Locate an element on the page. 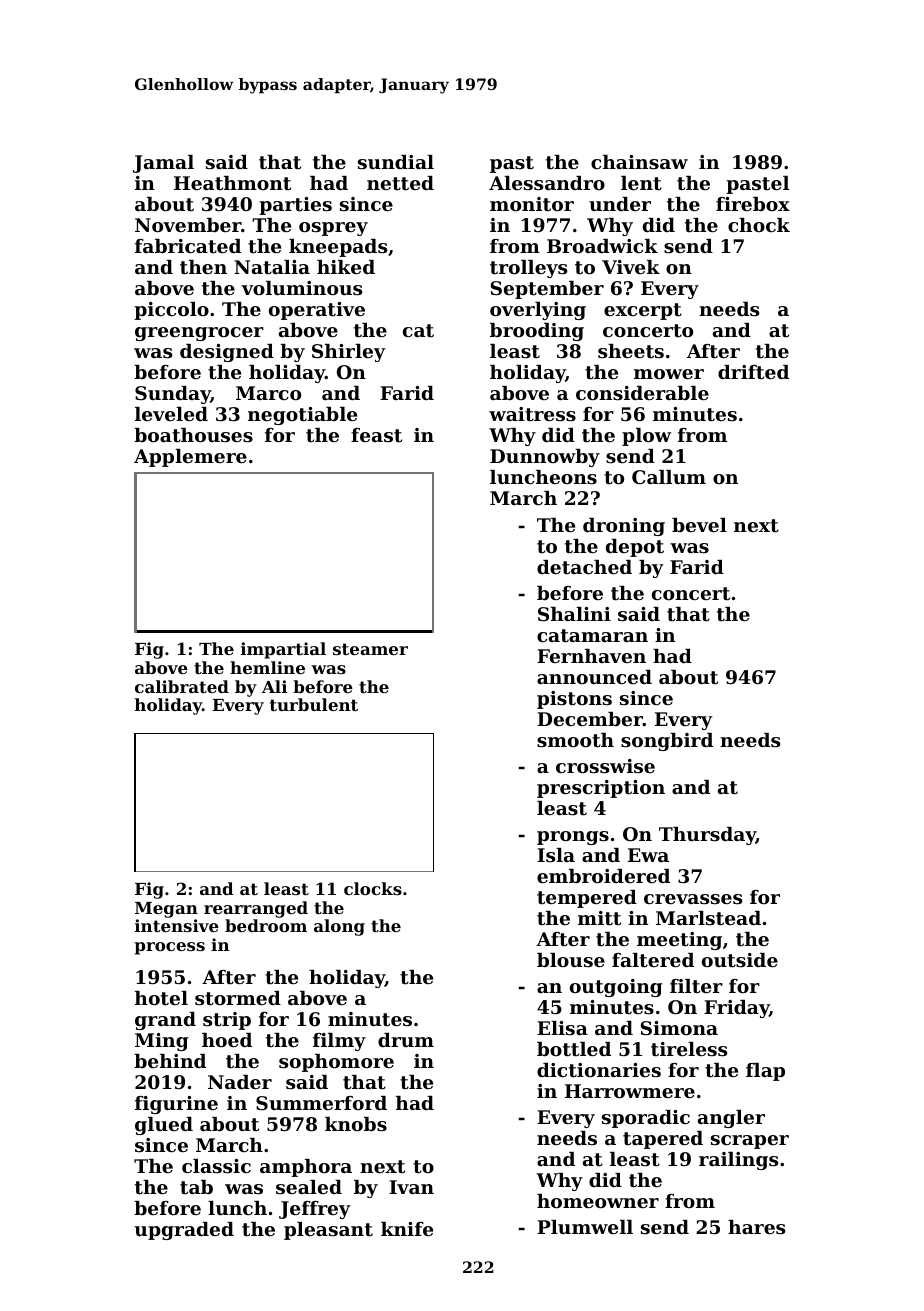 This image has height=1311, width=924. November is located at coordinates (188, 225).
